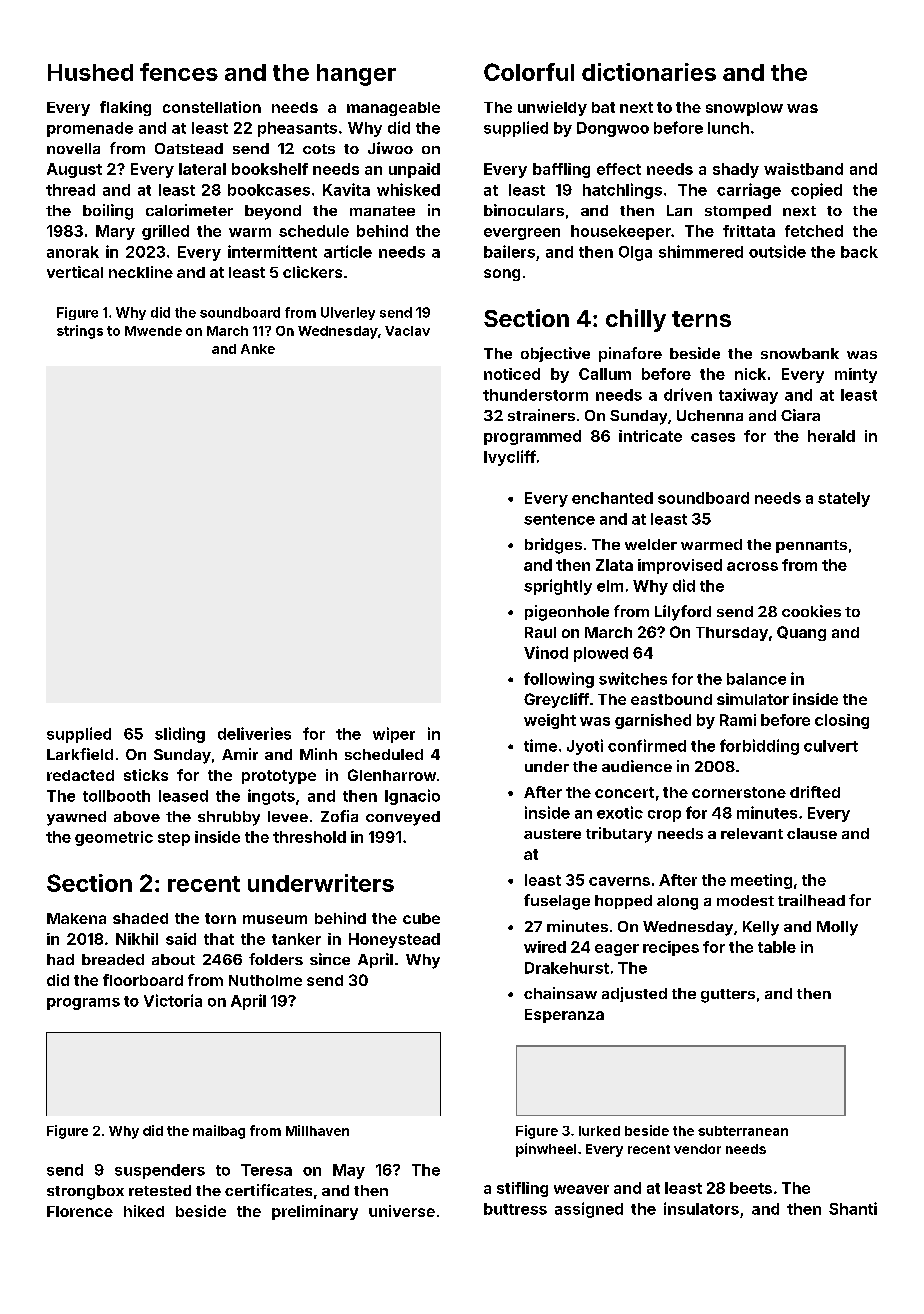 The width and height of the image is (924, 1314). I want to click on minty, so click(856, 375).
